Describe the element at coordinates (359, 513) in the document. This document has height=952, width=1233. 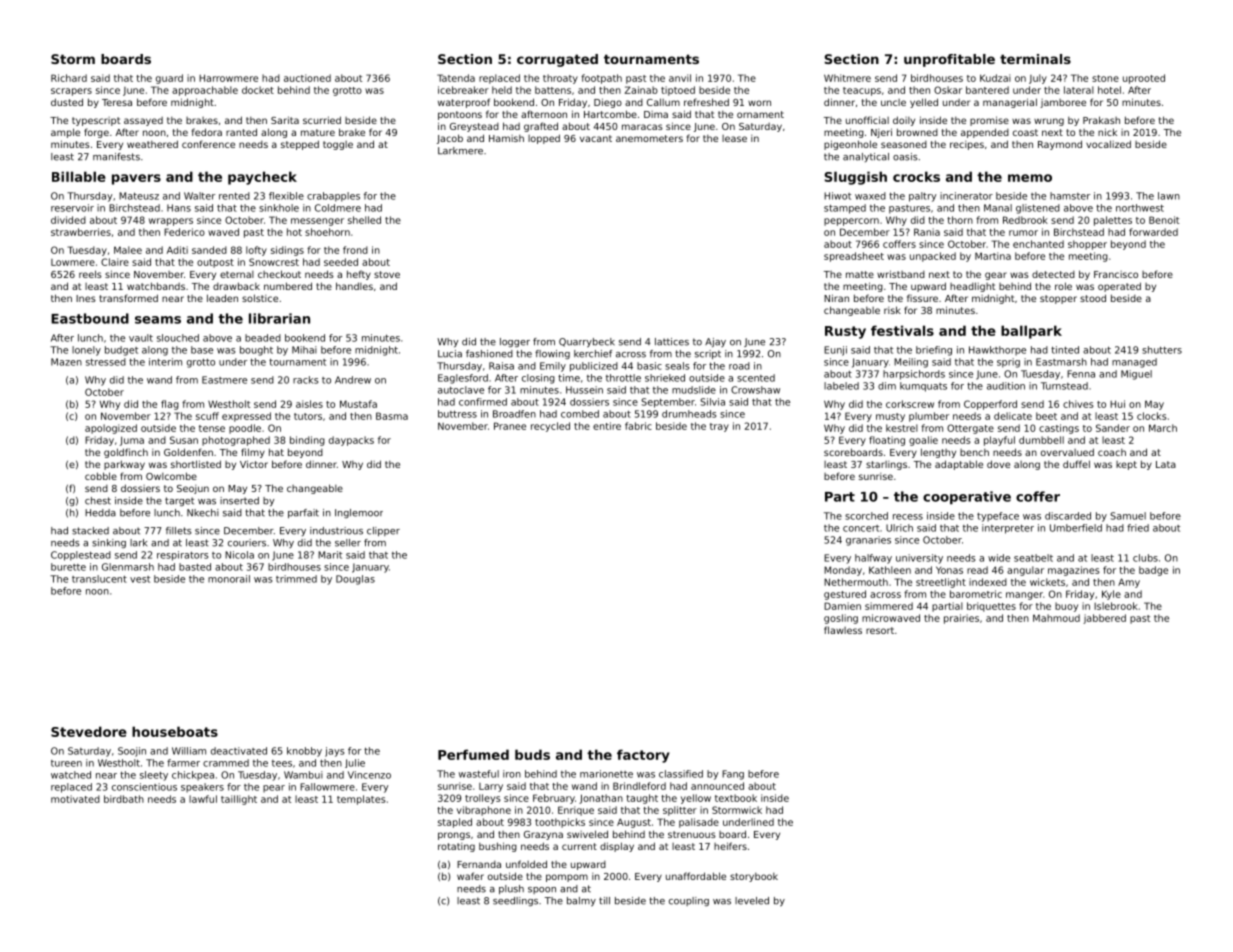
I see `Inglemoor` at that location.
